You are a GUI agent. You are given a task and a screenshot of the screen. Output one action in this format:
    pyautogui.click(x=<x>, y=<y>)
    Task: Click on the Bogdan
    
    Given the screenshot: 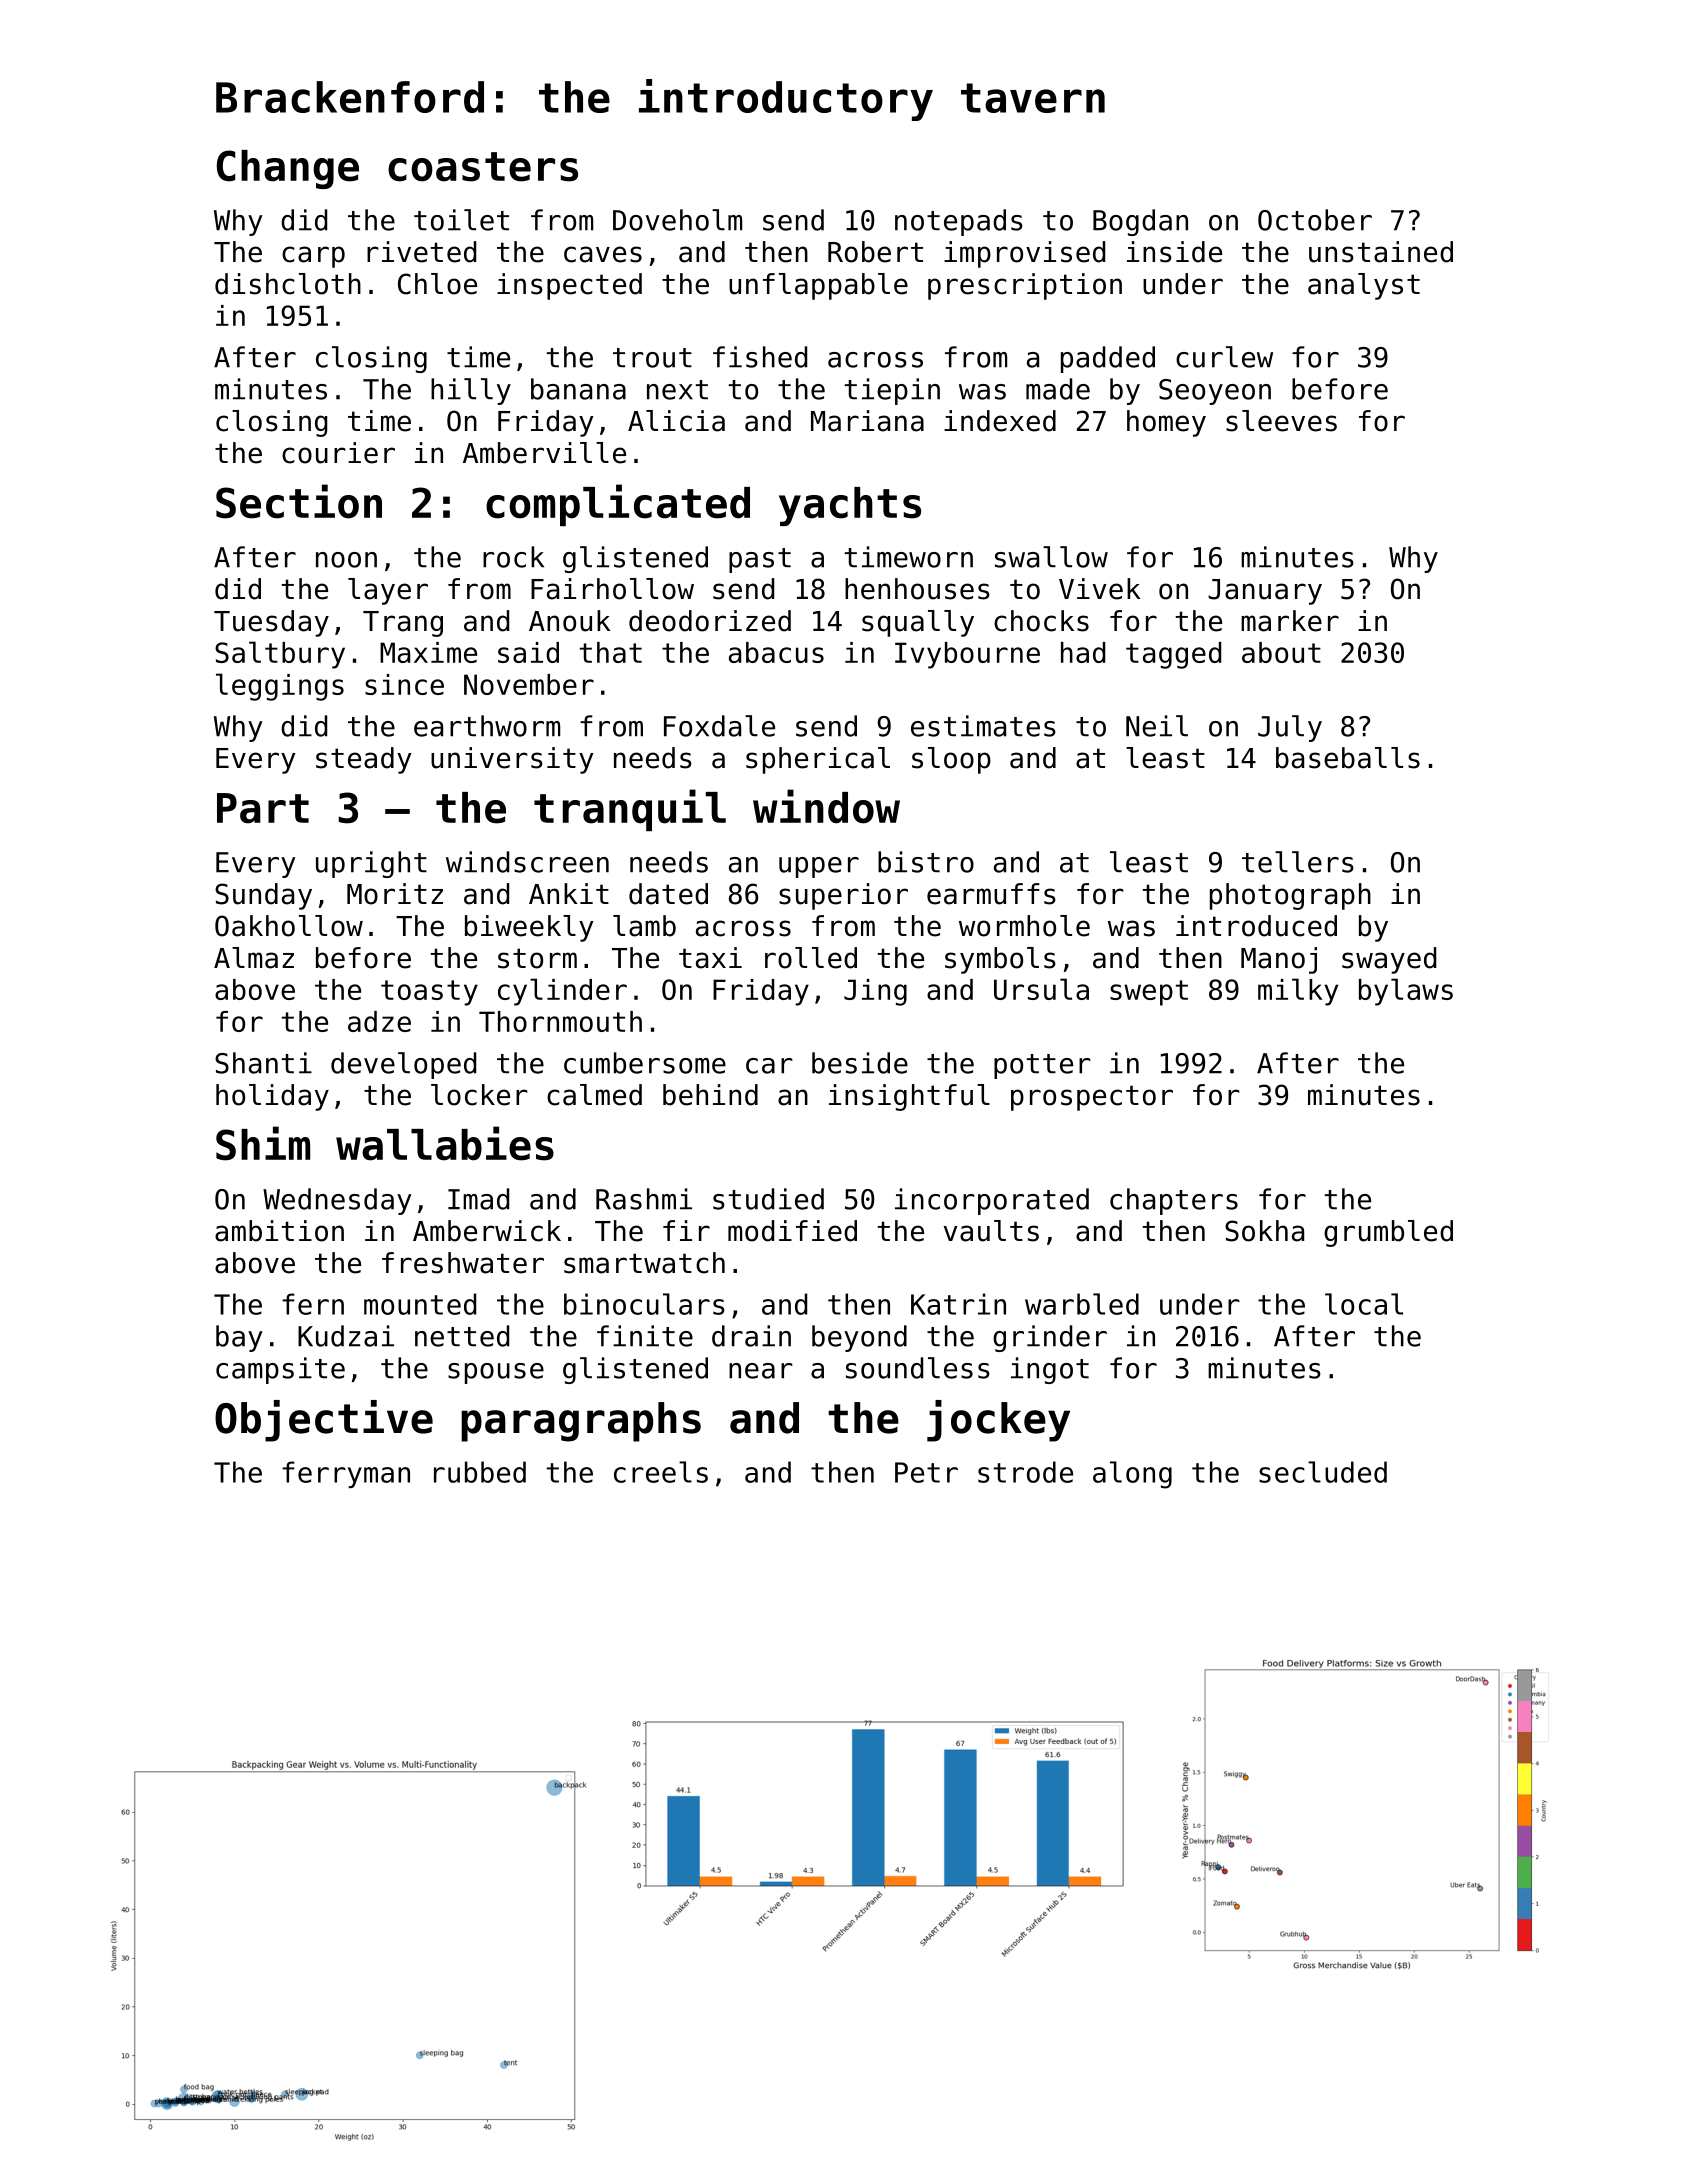 What is the action you would take?
    pyautogui.click(x=1140, y=222)
